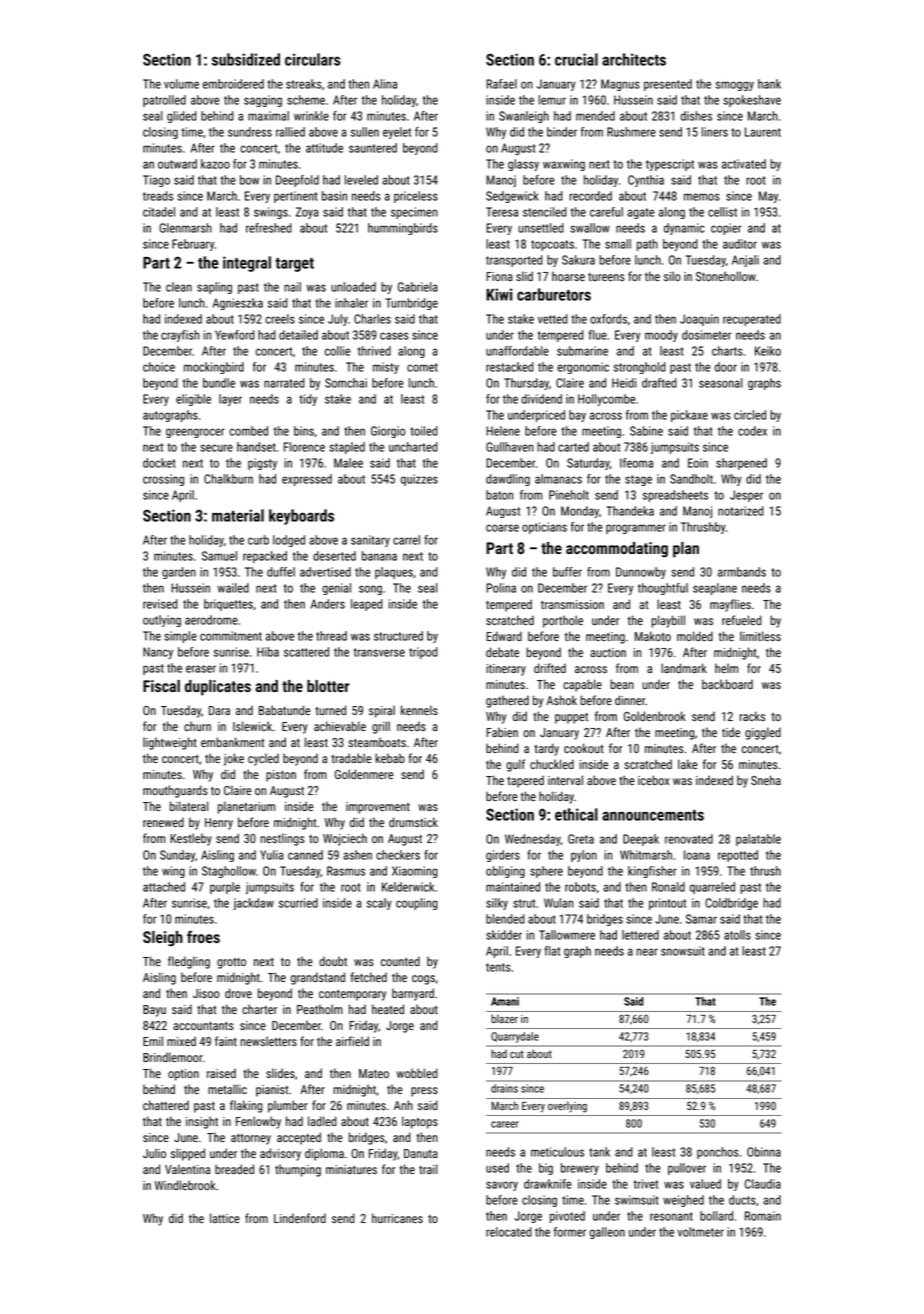 The width and height of the screenshot is (924, 1314). What do you see at coordinates (501, 84) in the screenshot?
I see `Rafael` at bounding box center [501, 84].
